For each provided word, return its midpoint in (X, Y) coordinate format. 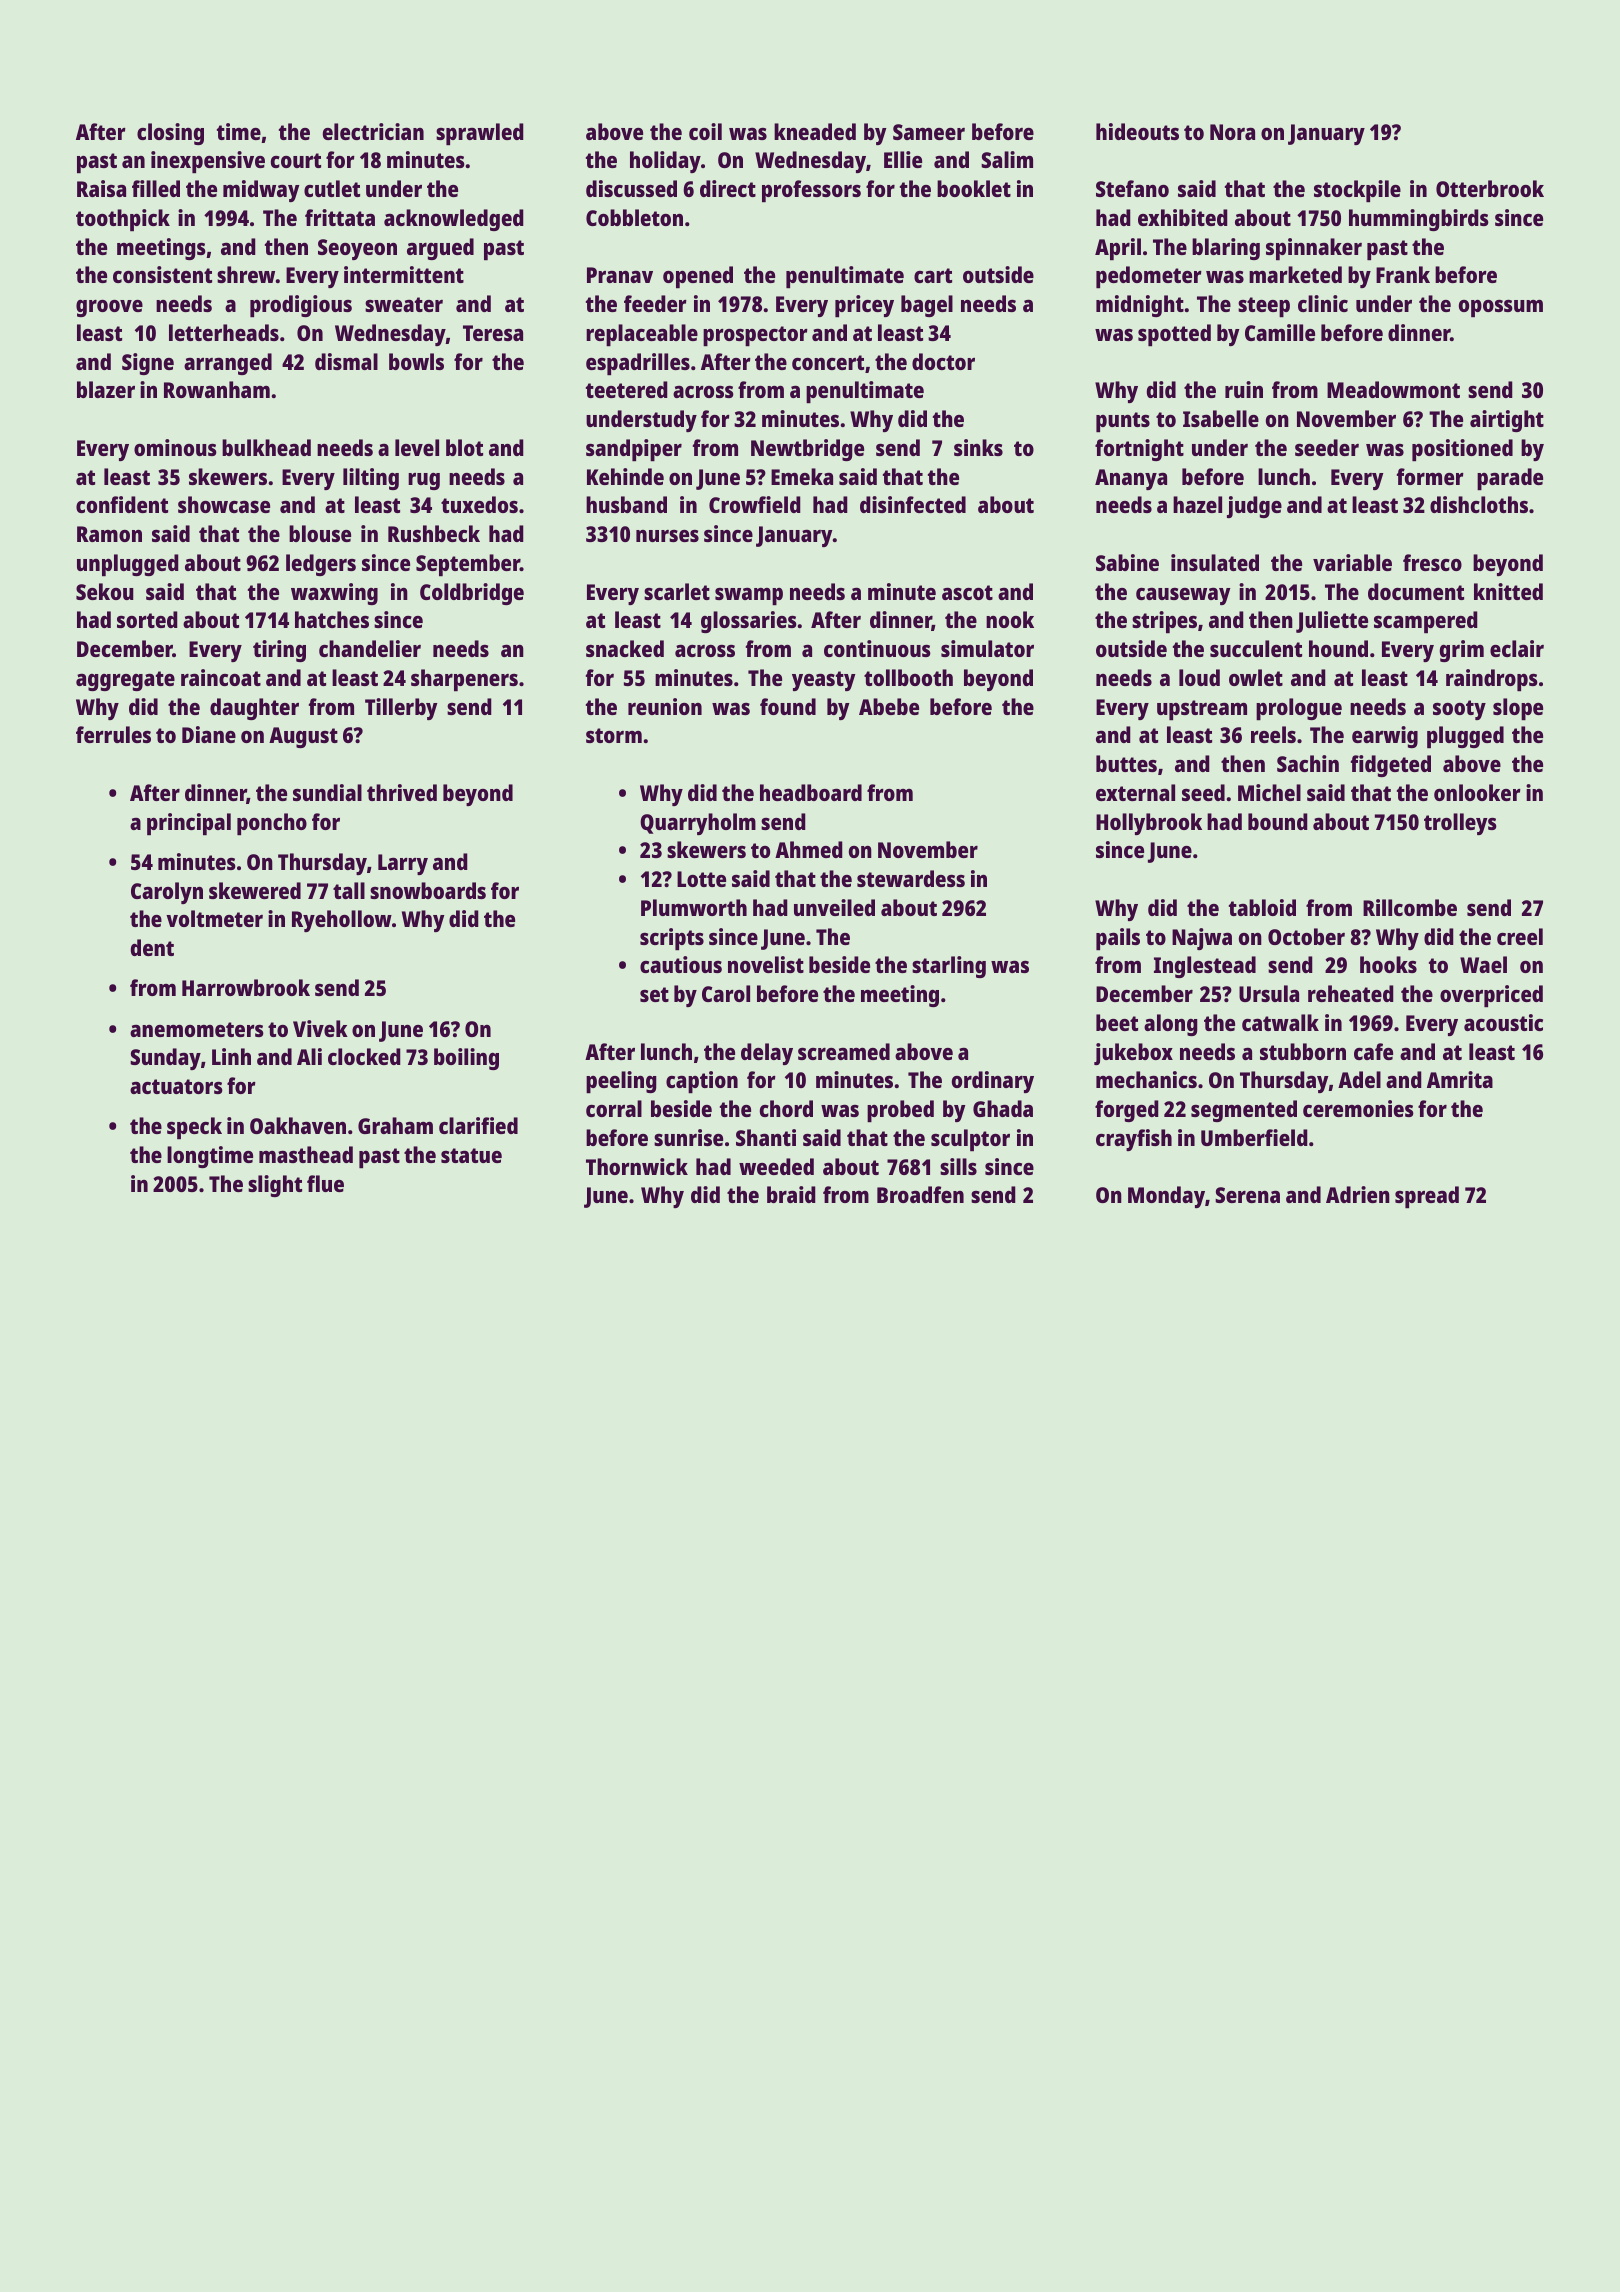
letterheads (224, 332)
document (1416, 591)
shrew (246, 274)
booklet (974, 188)
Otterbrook (1490, 188)
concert (828, 362)
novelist (766, 964)
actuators (176, 1086)
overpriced (1491, 996)
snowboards (428, 890)
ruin (1244, 389)
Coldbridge (472, 594)
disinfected (913, 504)
